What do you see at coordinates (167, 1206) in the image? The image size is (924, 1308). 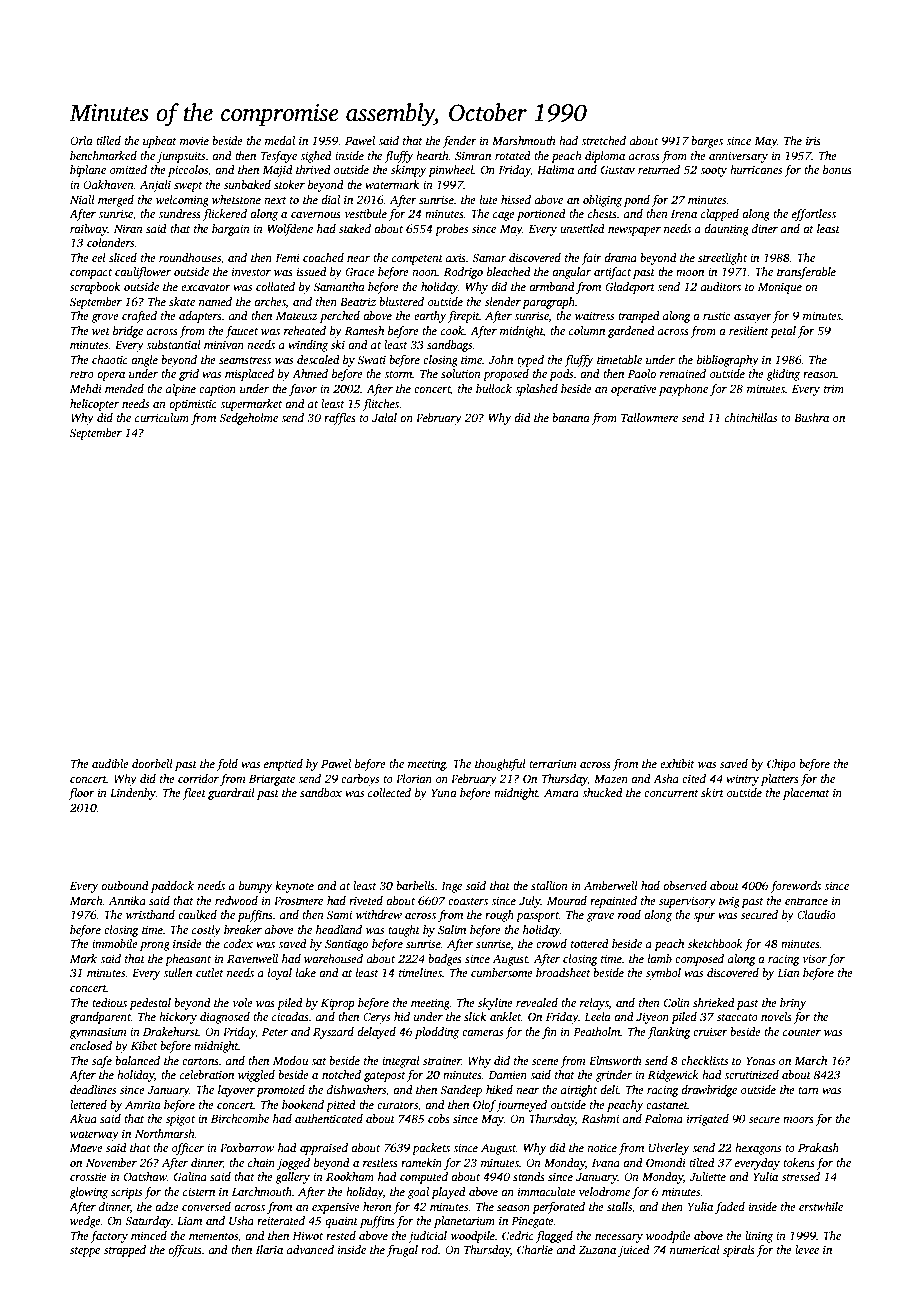 I see `adze` at bounding box center [167, 1206].
